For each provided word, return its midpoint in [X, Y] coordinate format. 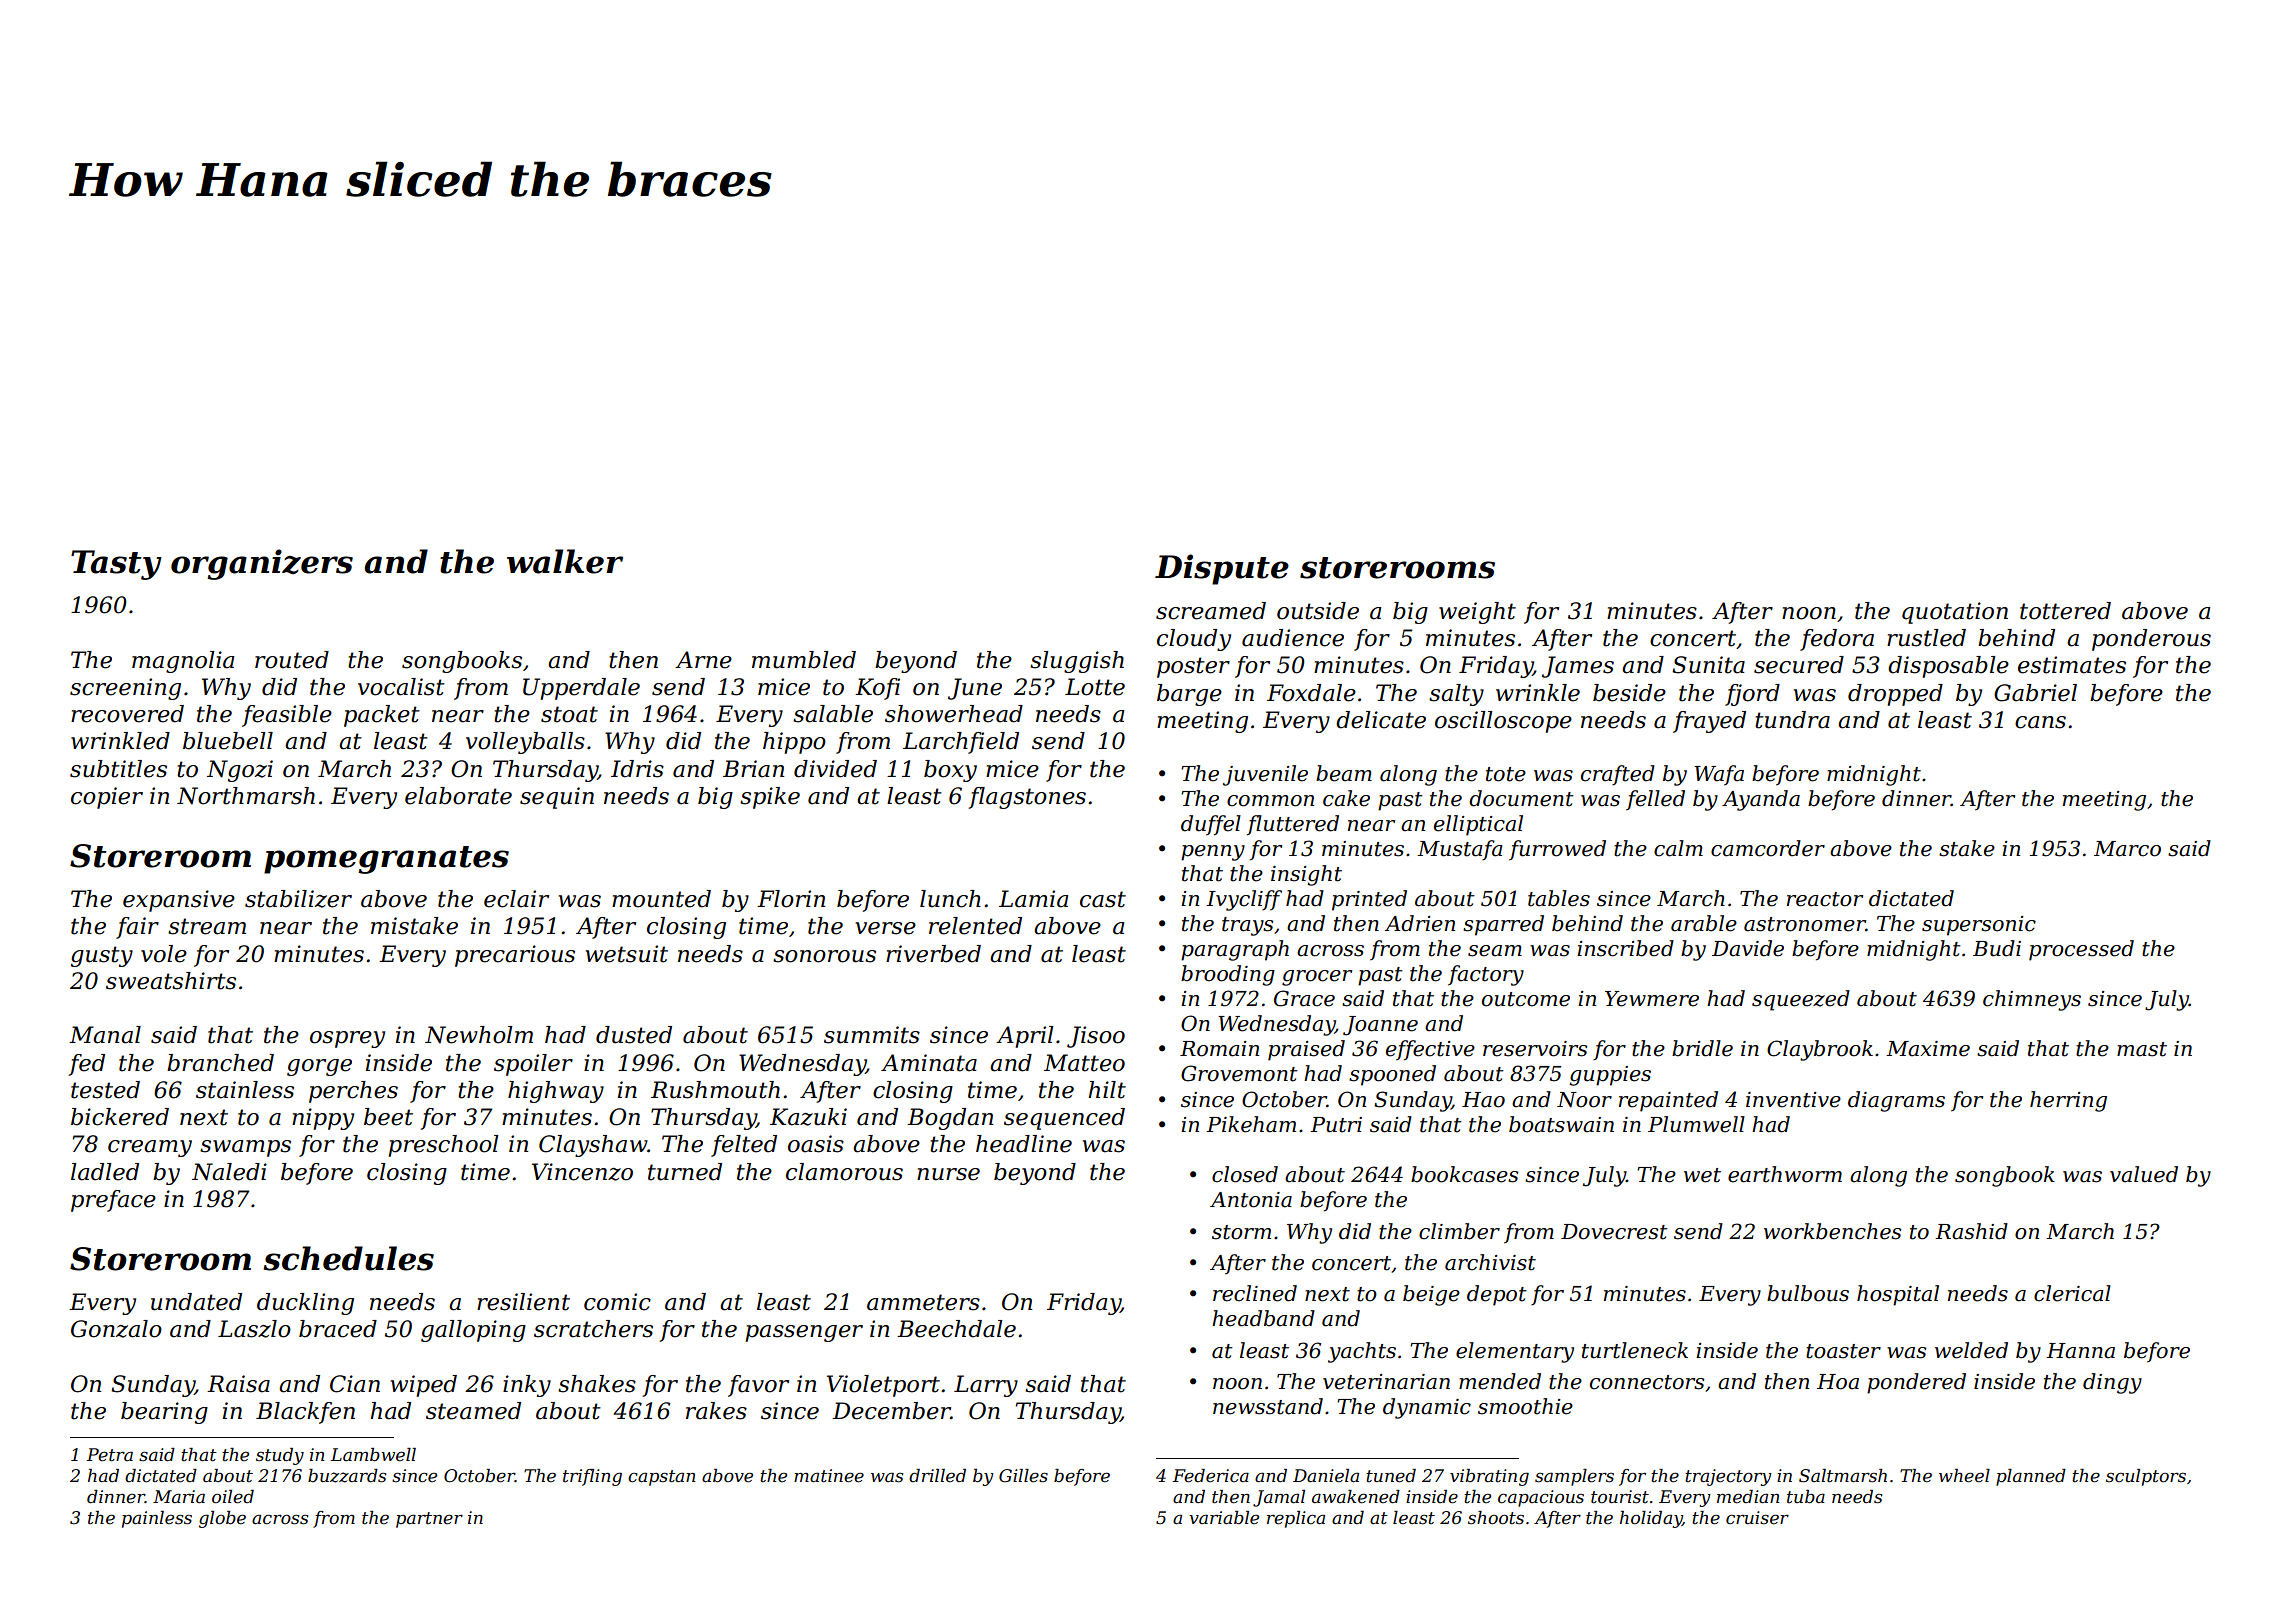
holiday [1651, 1519]
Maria [179, 1496]
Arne [703, 660]
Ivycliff [1244, 900]
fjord [1752, 695]
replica [1296, 1519]
